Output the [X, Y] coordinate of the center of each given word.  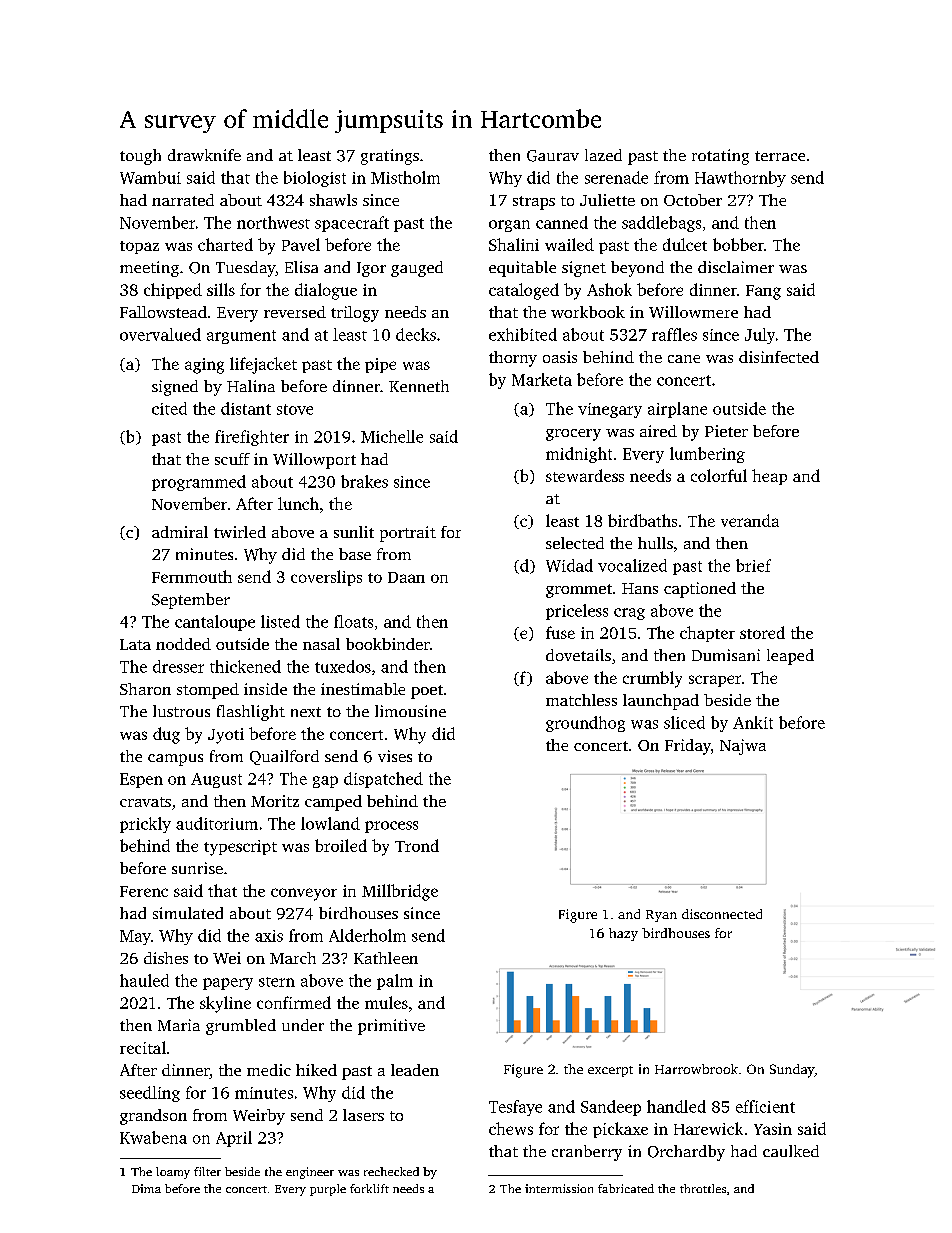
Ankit [753, 722]
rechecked [391, 1171]
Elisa [301, 267]
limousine [410, 711]
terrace [780, 156]
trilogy [355, 314]
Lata [135, 644]
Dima [146, 1188]
